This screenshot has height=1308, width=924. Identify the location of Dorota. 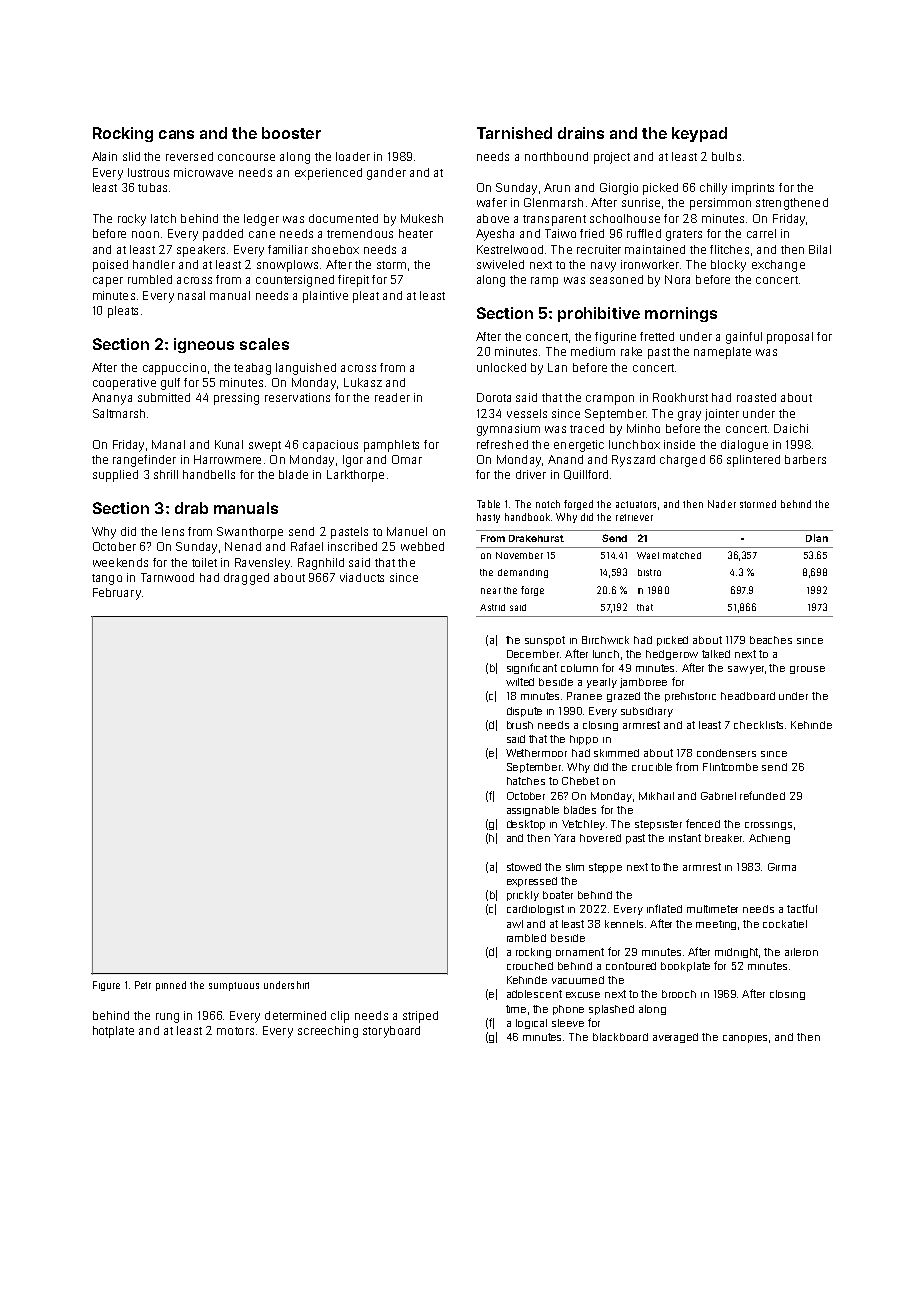
(494, 397).
